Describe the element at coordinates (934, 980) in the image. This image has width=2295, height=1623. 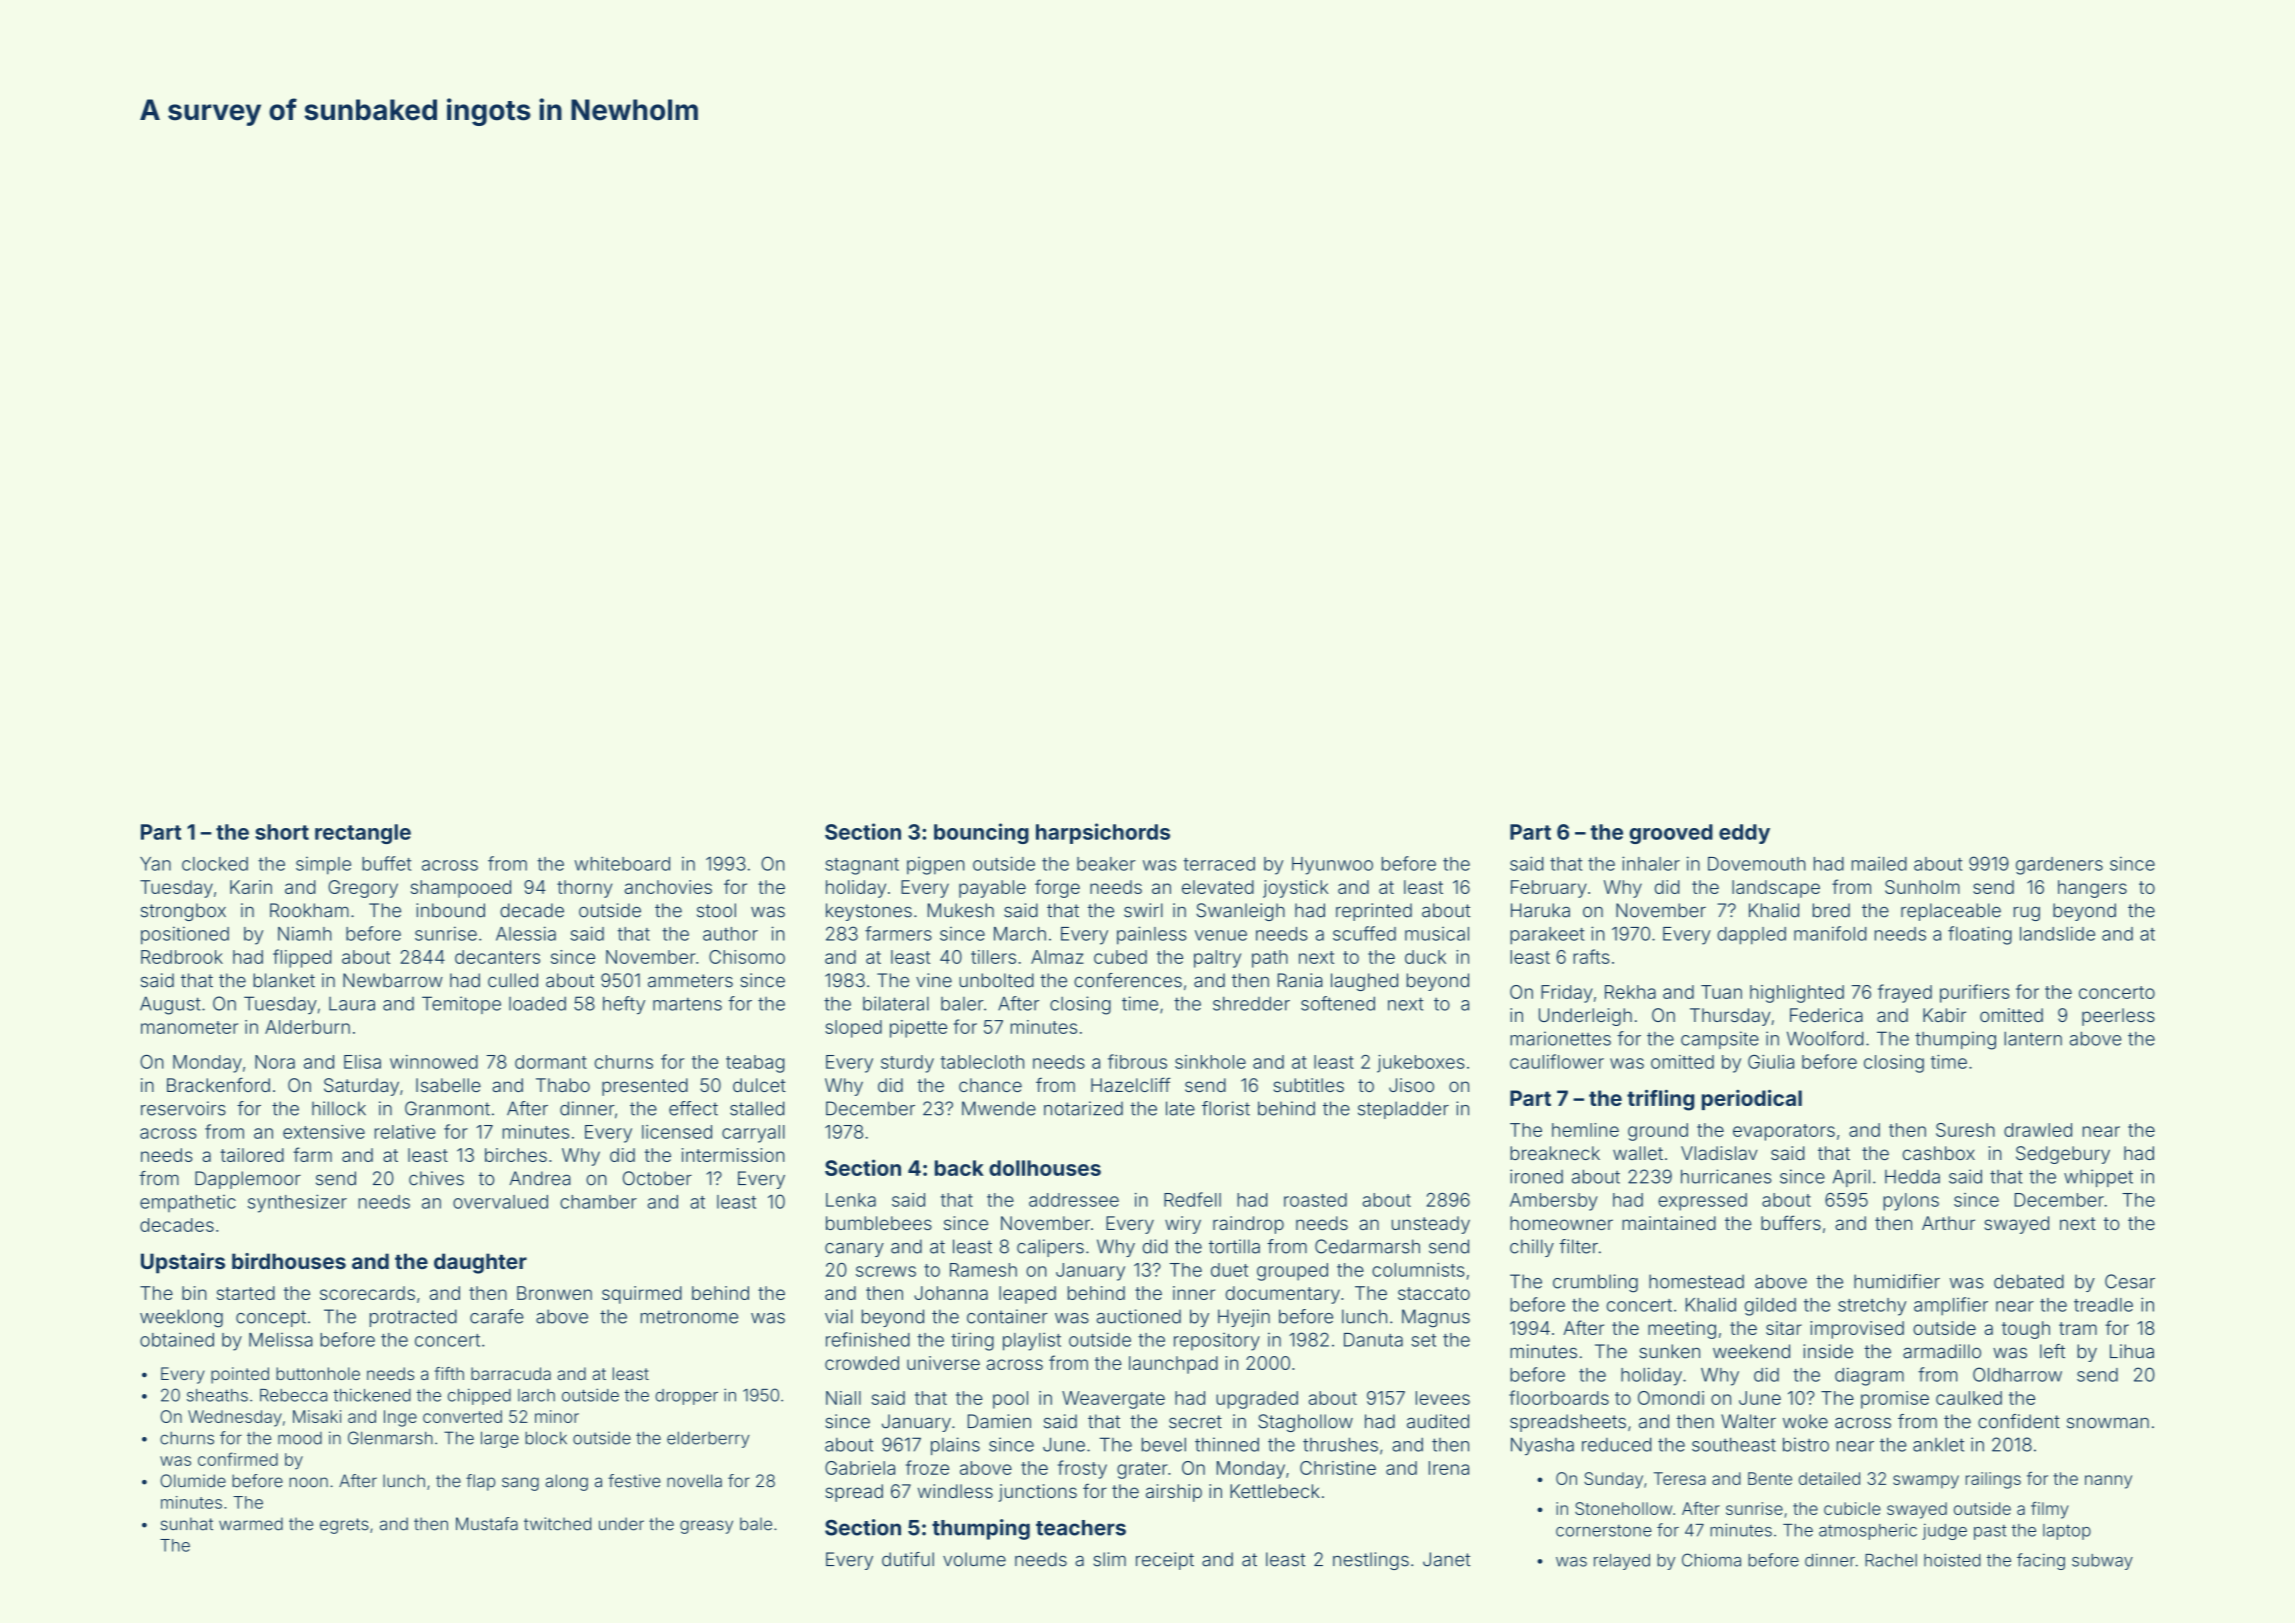
I see `vine` at that location.
